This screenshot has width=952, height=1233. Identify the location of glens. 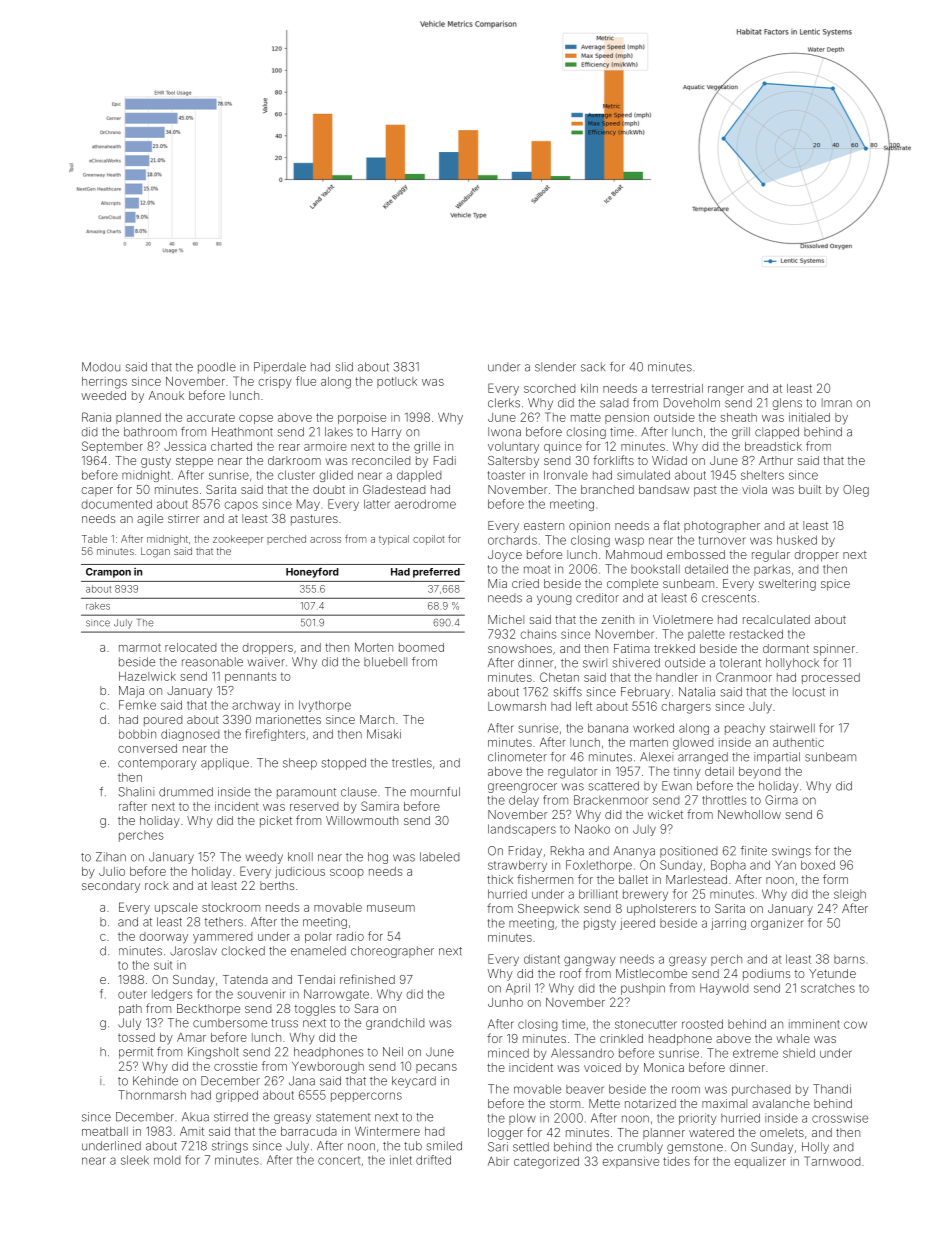
(787, 404).
